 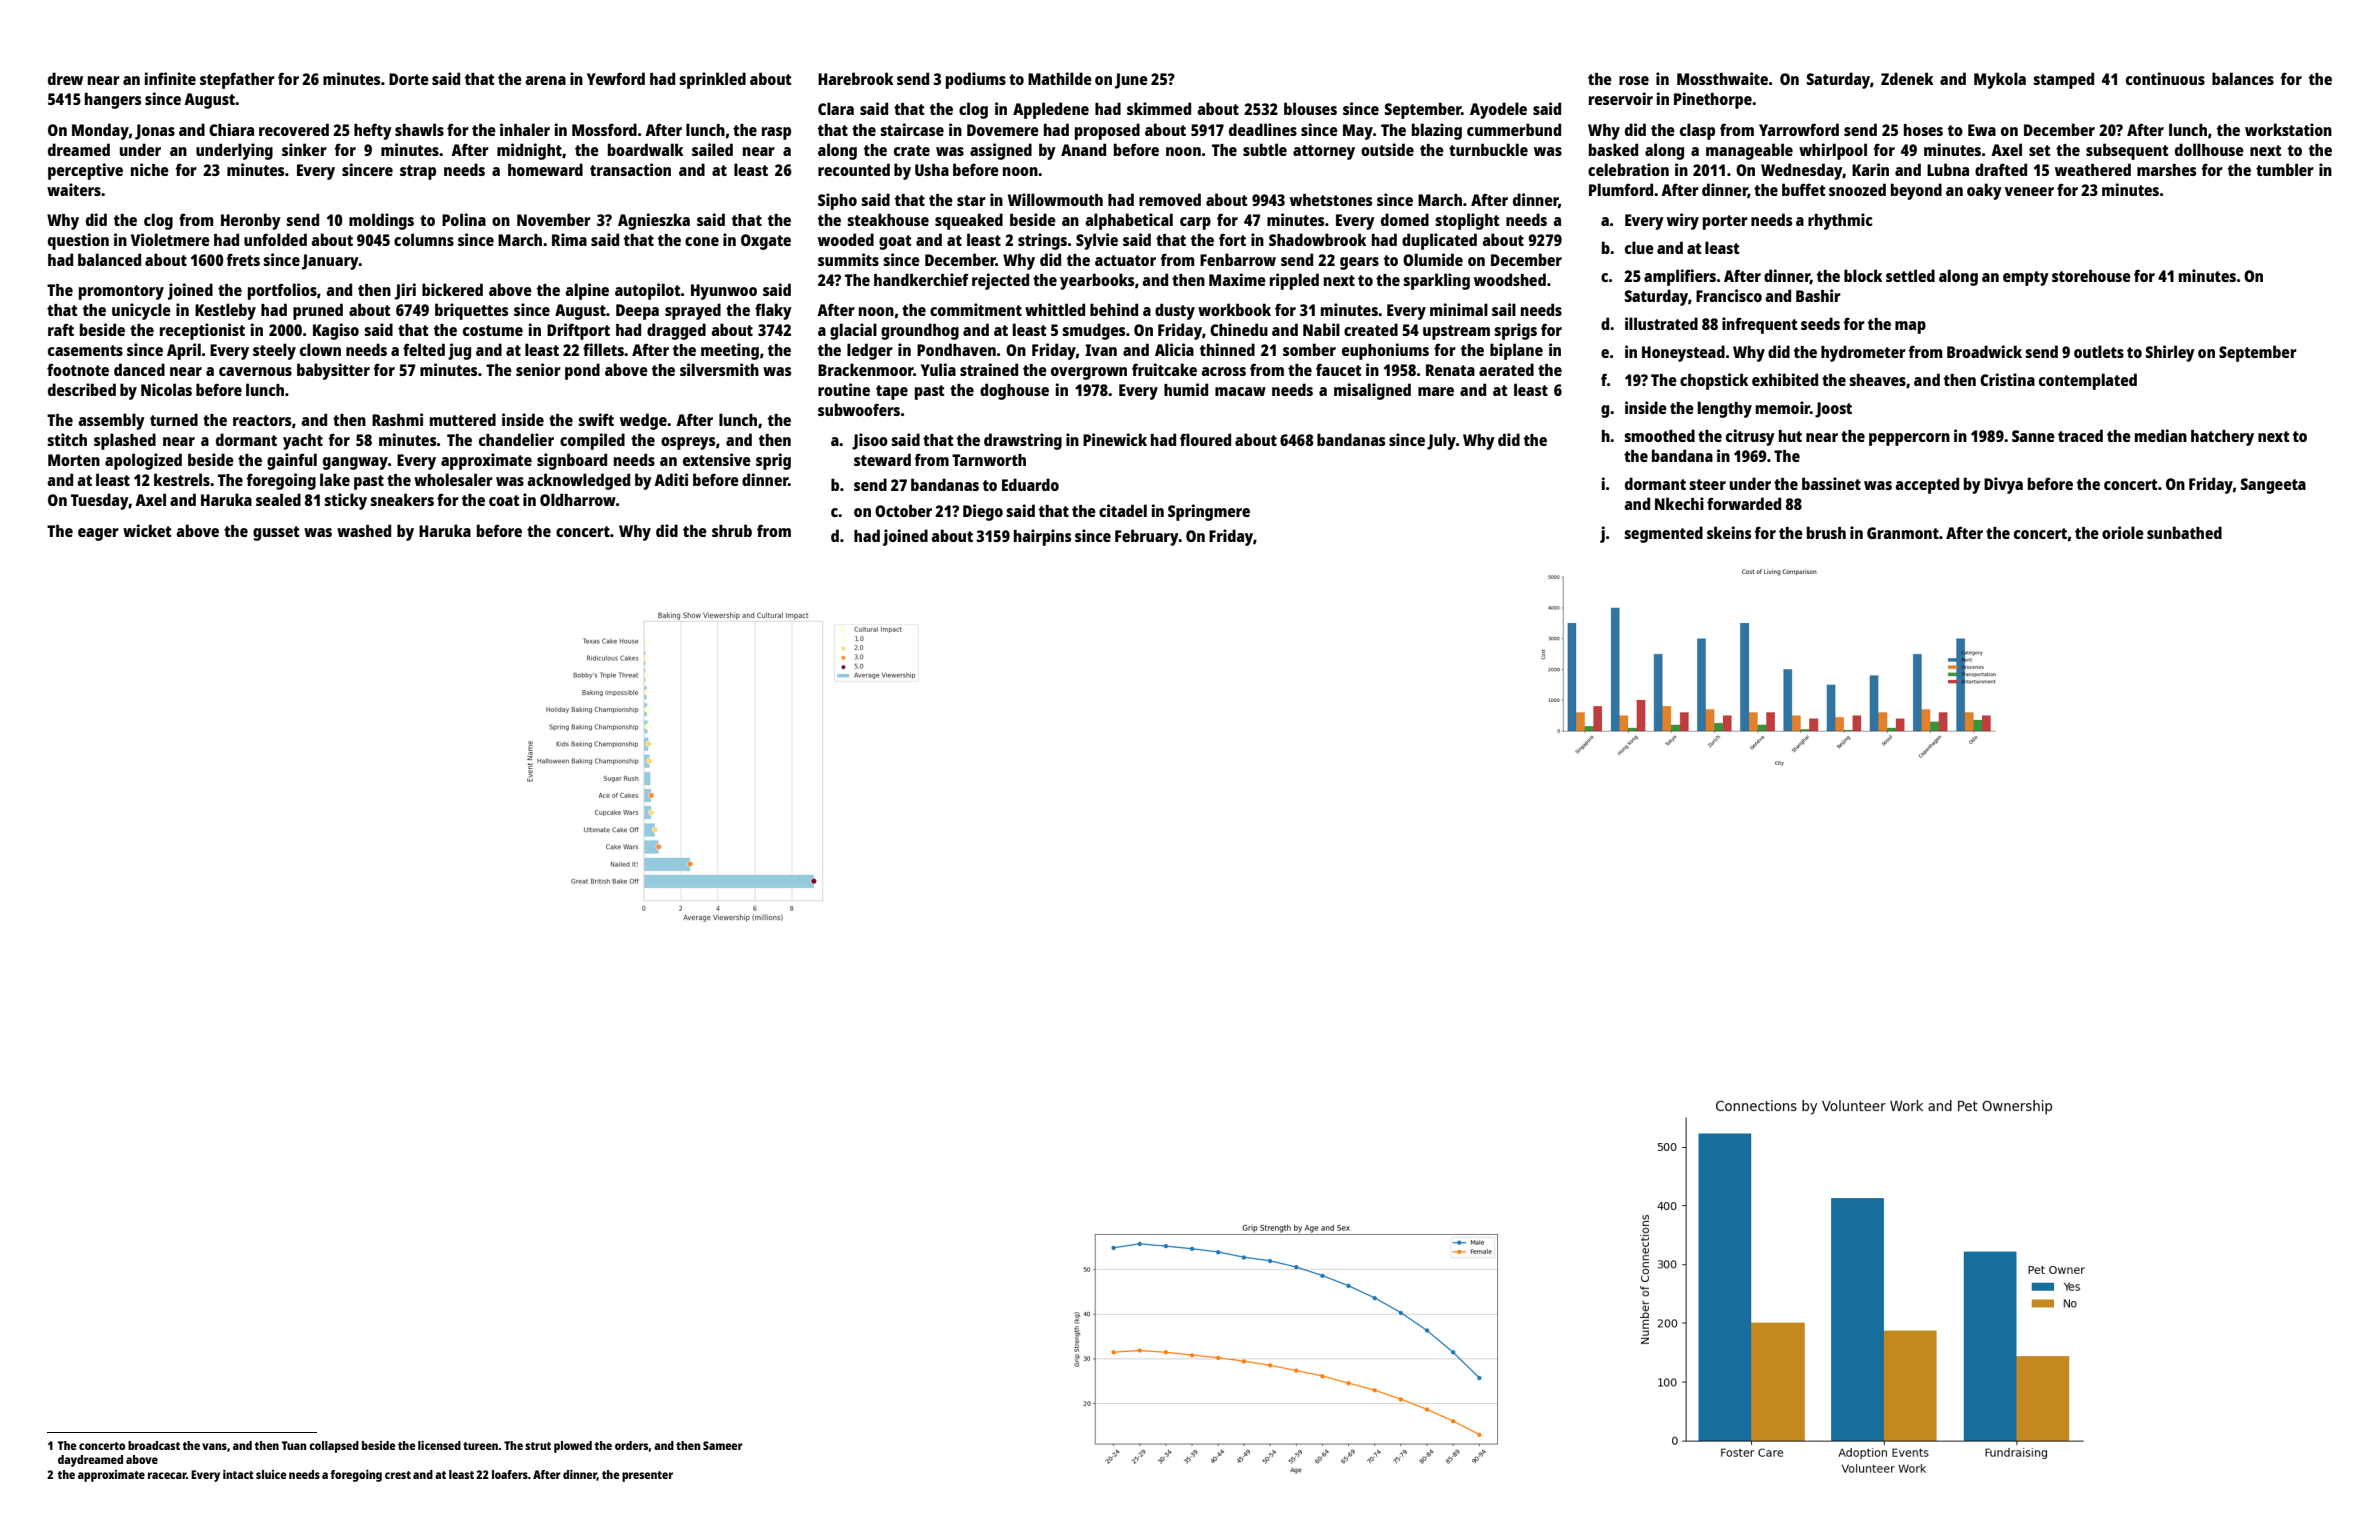 What do you see at coordinates (1840, 221) in the page?
I see `rhythmic` at bounding box center [1840, 221].
